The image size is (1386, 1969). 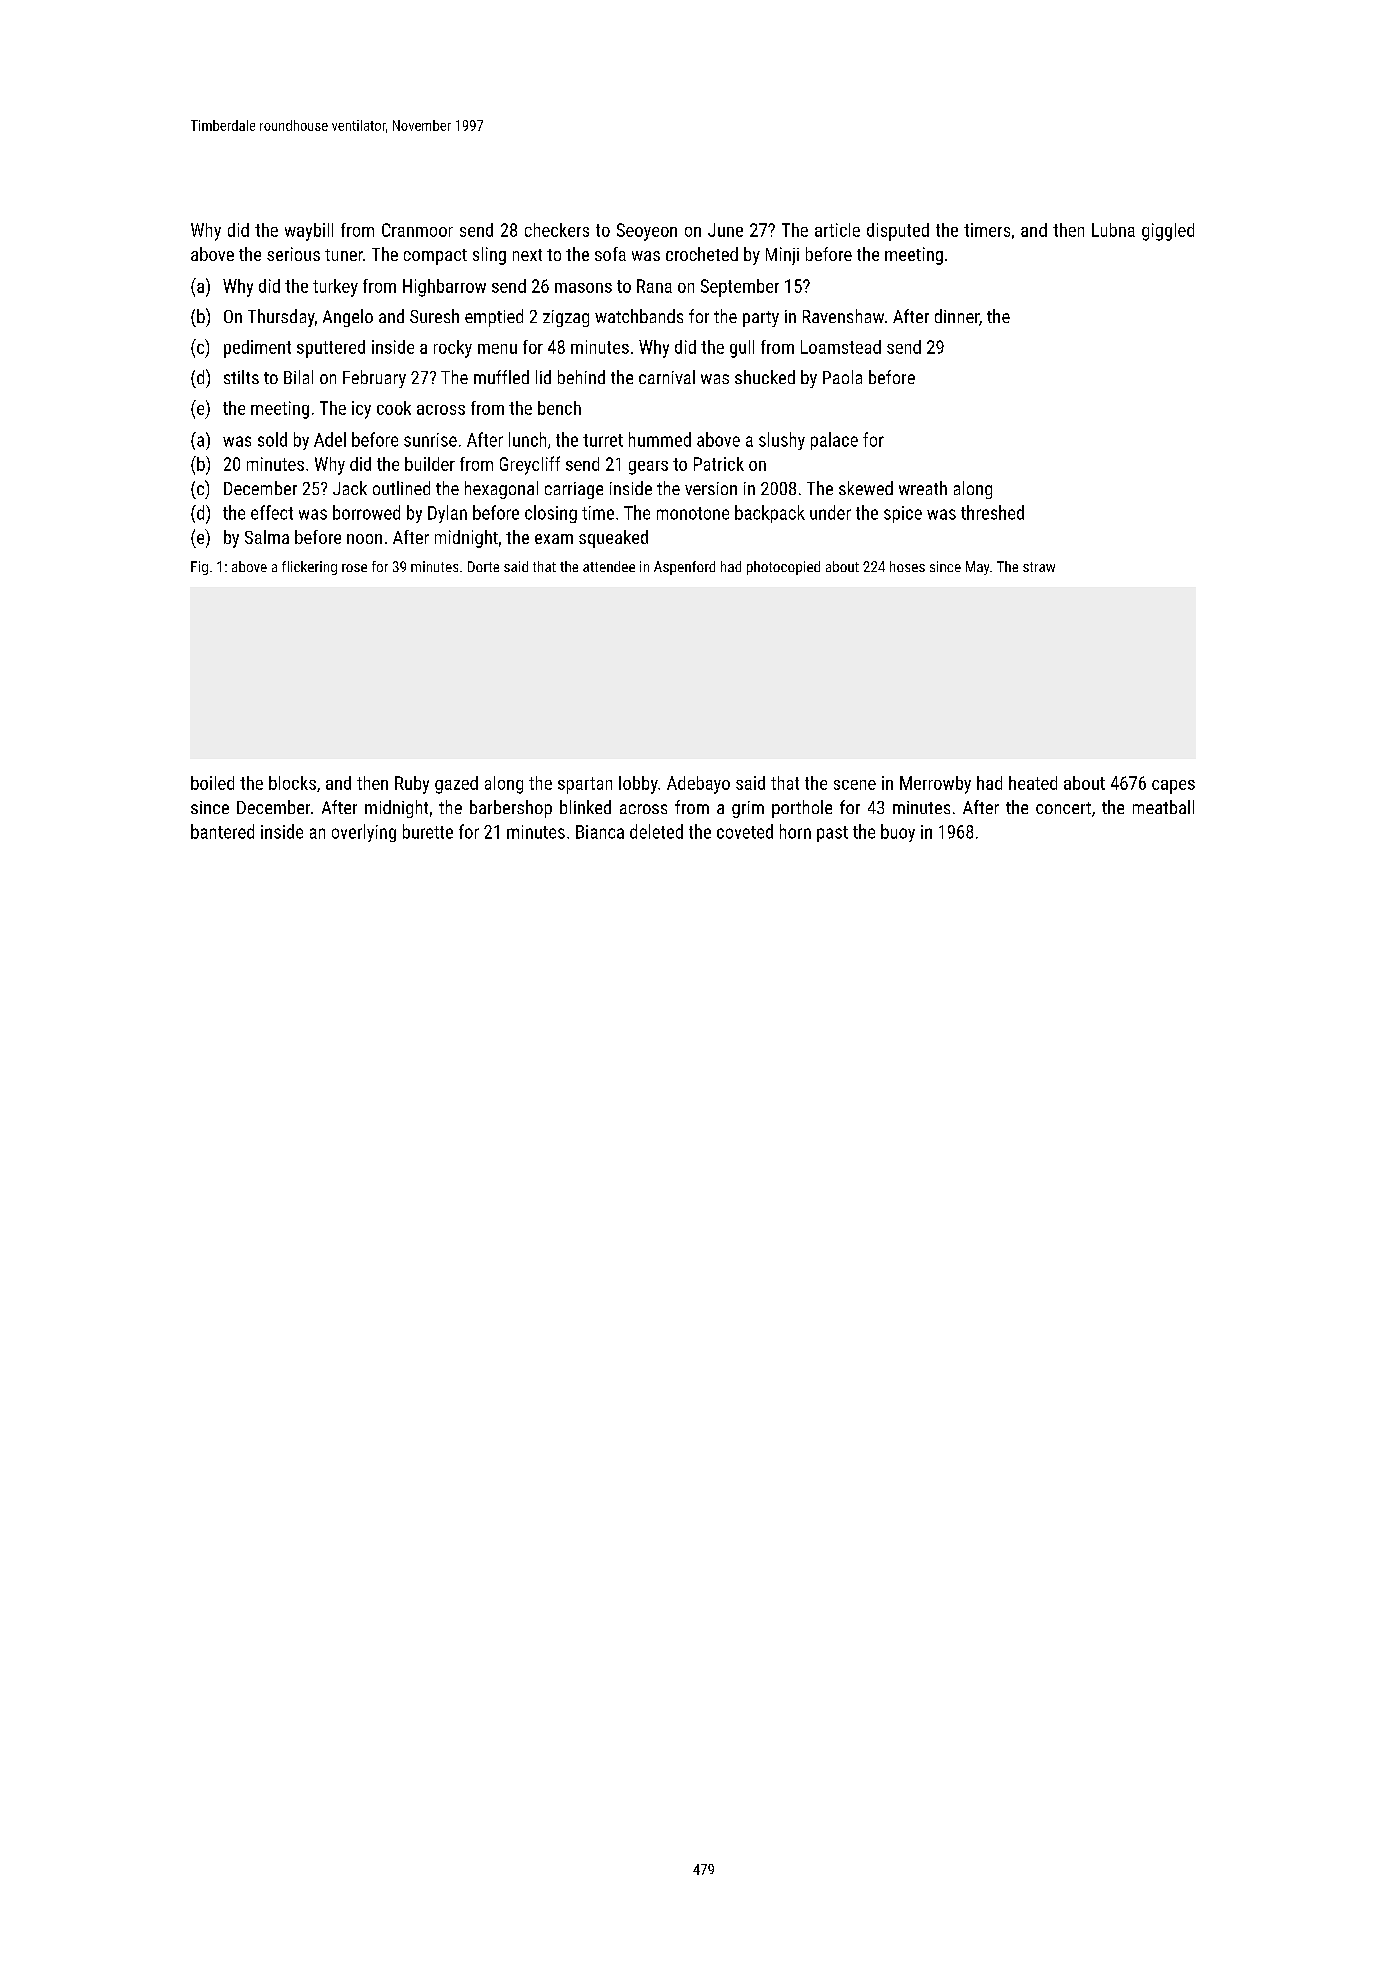 What do you see at coordinates (222, 831) in the document?
I see `bantered` at bounding box center [222, 831].
